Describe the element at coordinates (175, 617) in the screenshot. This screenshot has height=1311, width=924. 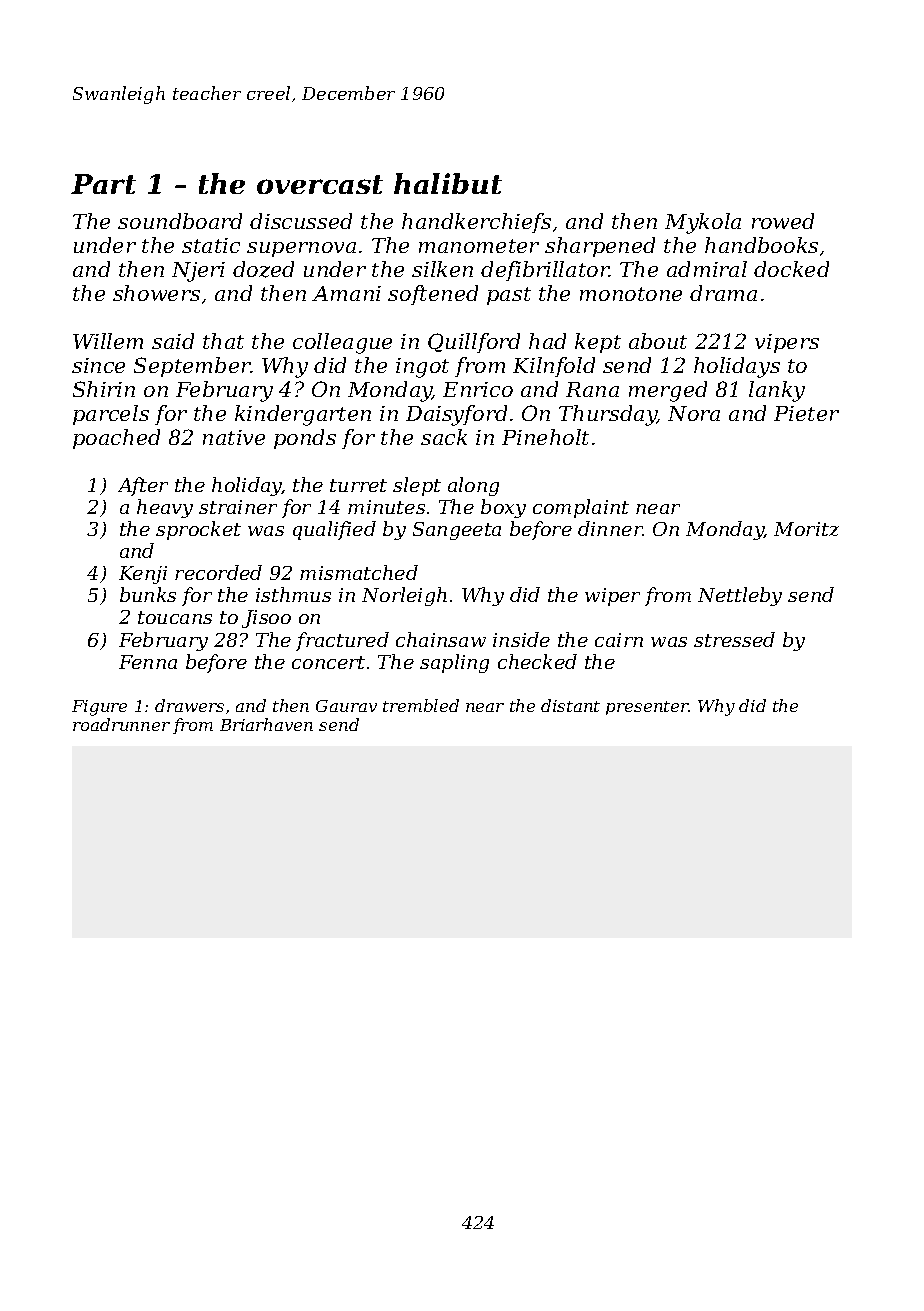
I see `toucans` at that location.
